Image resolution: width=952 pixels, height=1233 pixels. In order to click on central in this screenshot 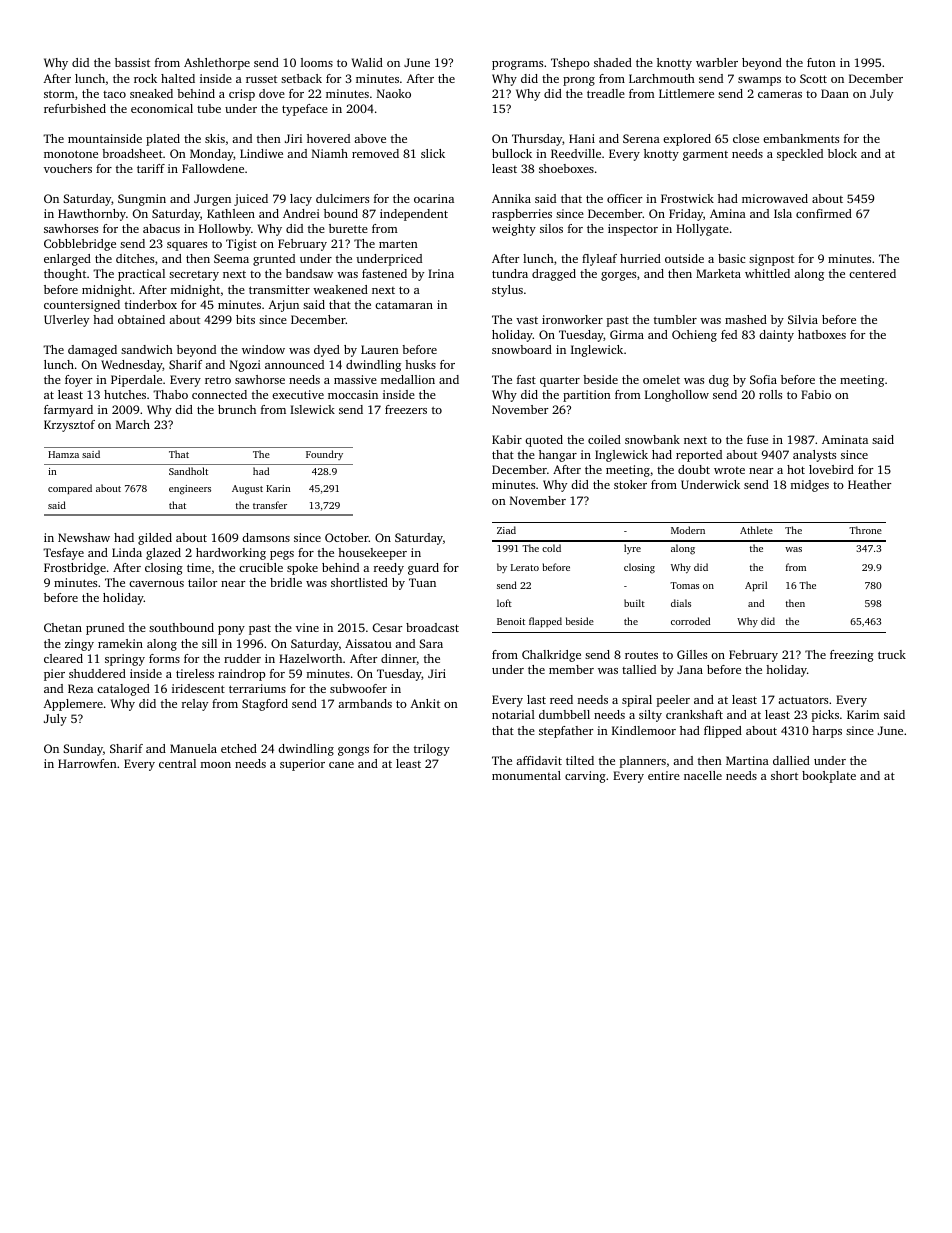, I will do `click(177, 763)`.
